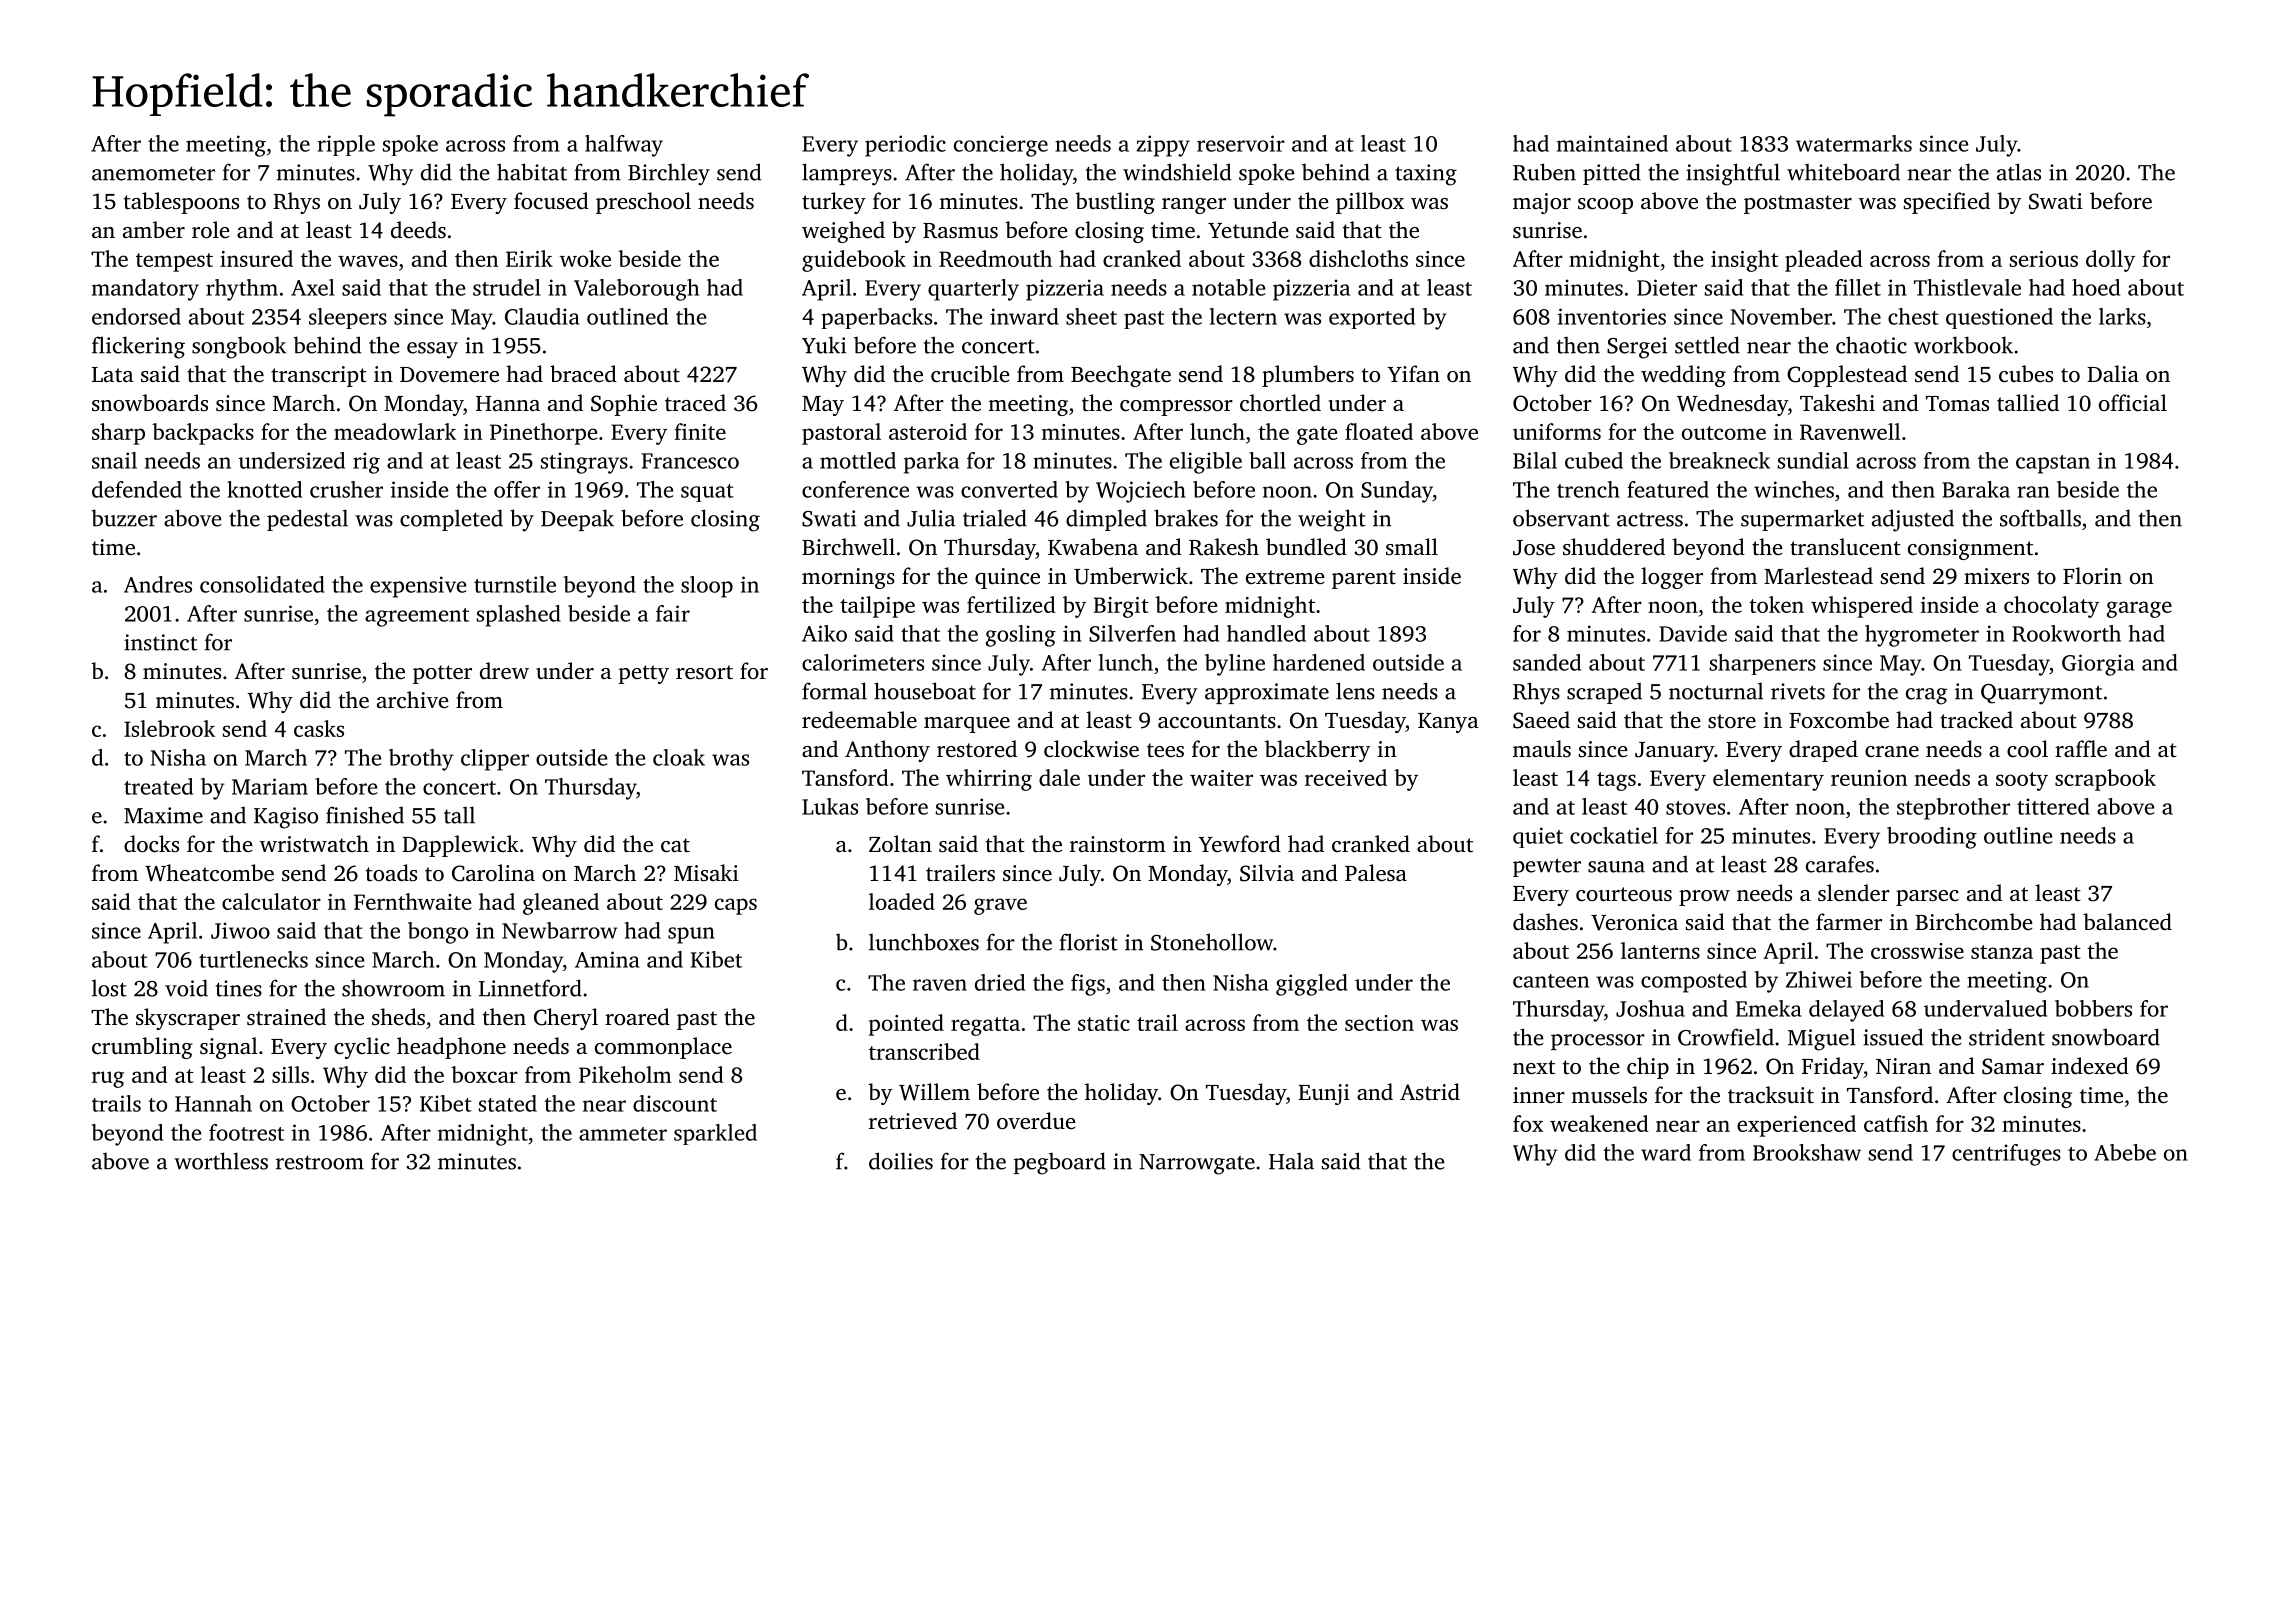 The width and height of the screenshot is (2282, 1614). What do you see at coordinates (153, 173) in the screenshot?
I see `anemometer` at bounding box center [153, 173].
